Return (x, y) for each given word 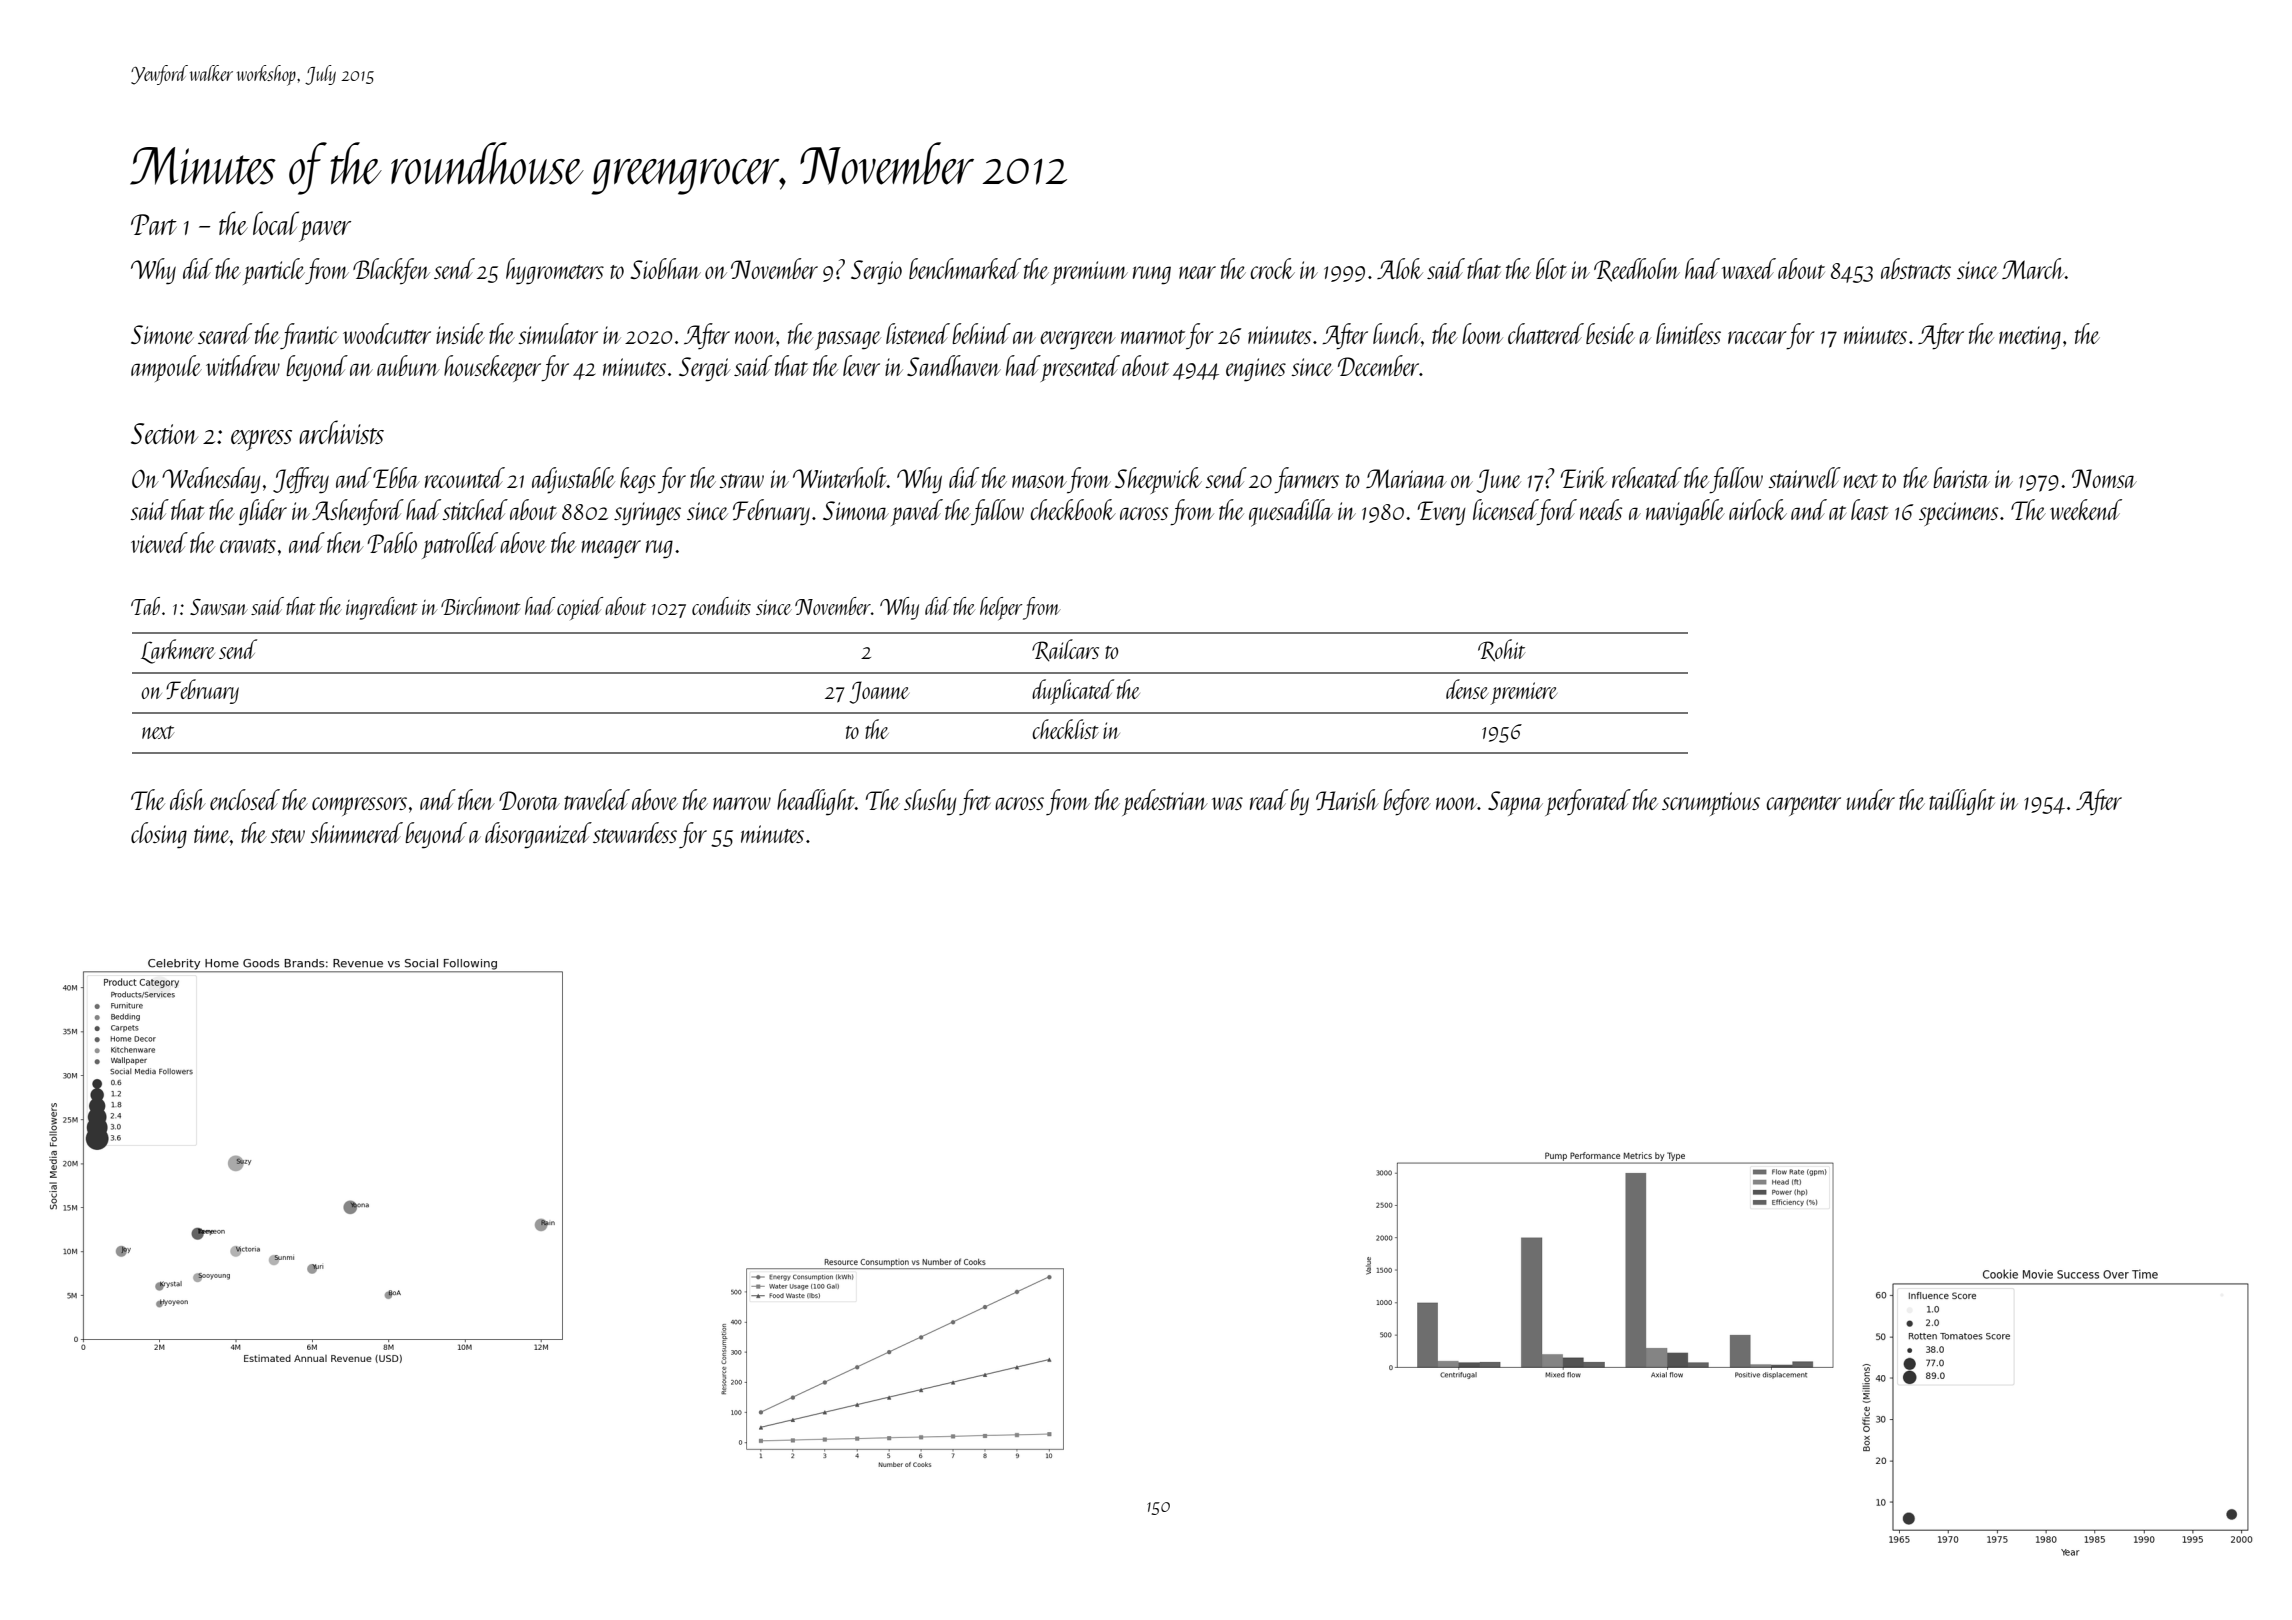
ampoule (166, 368)
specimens (1958, 514)
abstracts (1916, 268)
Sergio (876, 272)
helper (1001, 608)
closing (159, 835)
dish (188, 799)
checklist (1065, 729)
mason (1039, 481)
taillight (1962, 802)
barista (1961, 477)
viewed (159, 542)
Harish (1347, 799)
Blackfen (391, 271)
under (1871, 799)
